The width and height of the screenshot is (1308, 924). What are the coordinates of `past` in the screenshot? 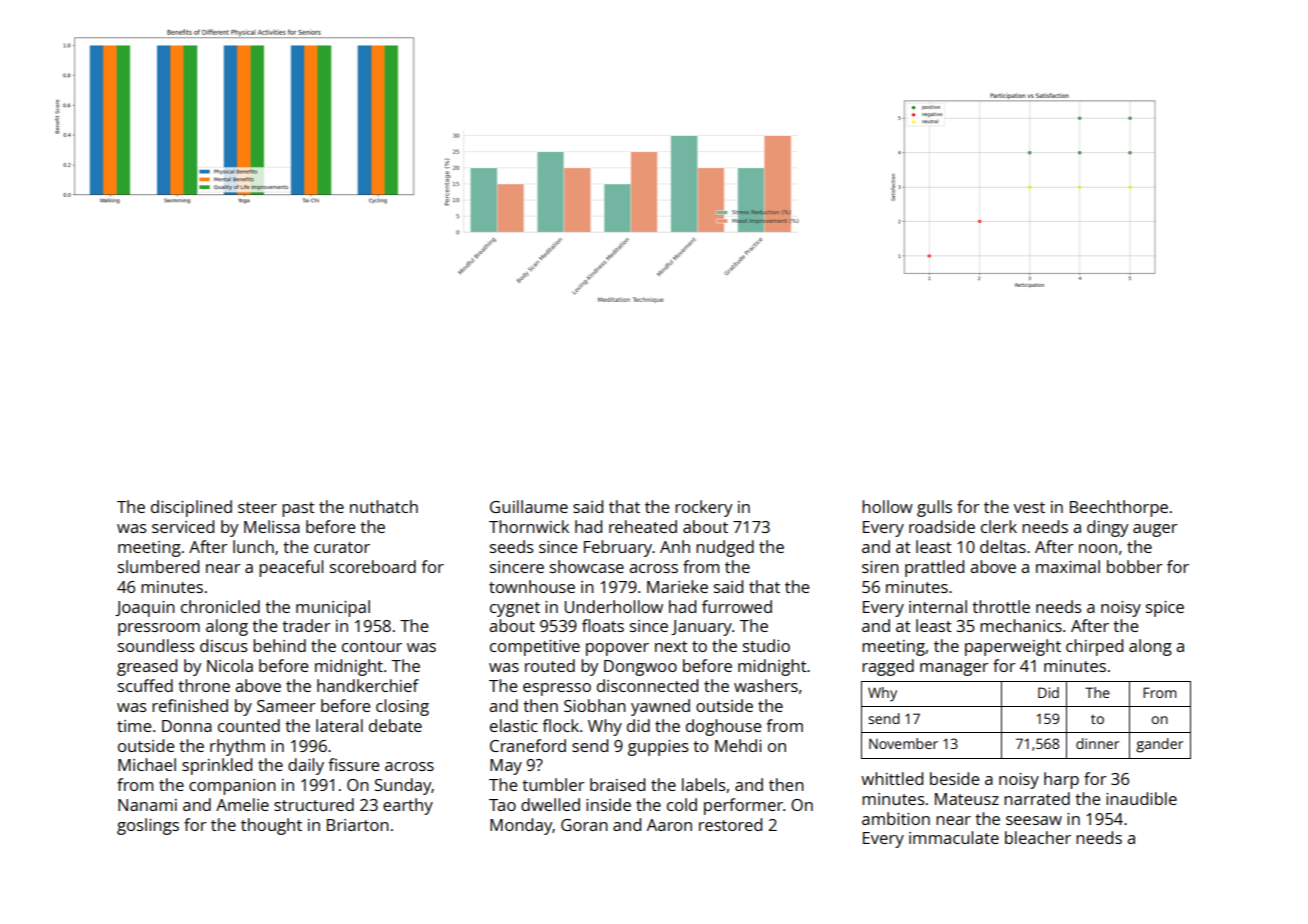 It's located at (298, 509).
